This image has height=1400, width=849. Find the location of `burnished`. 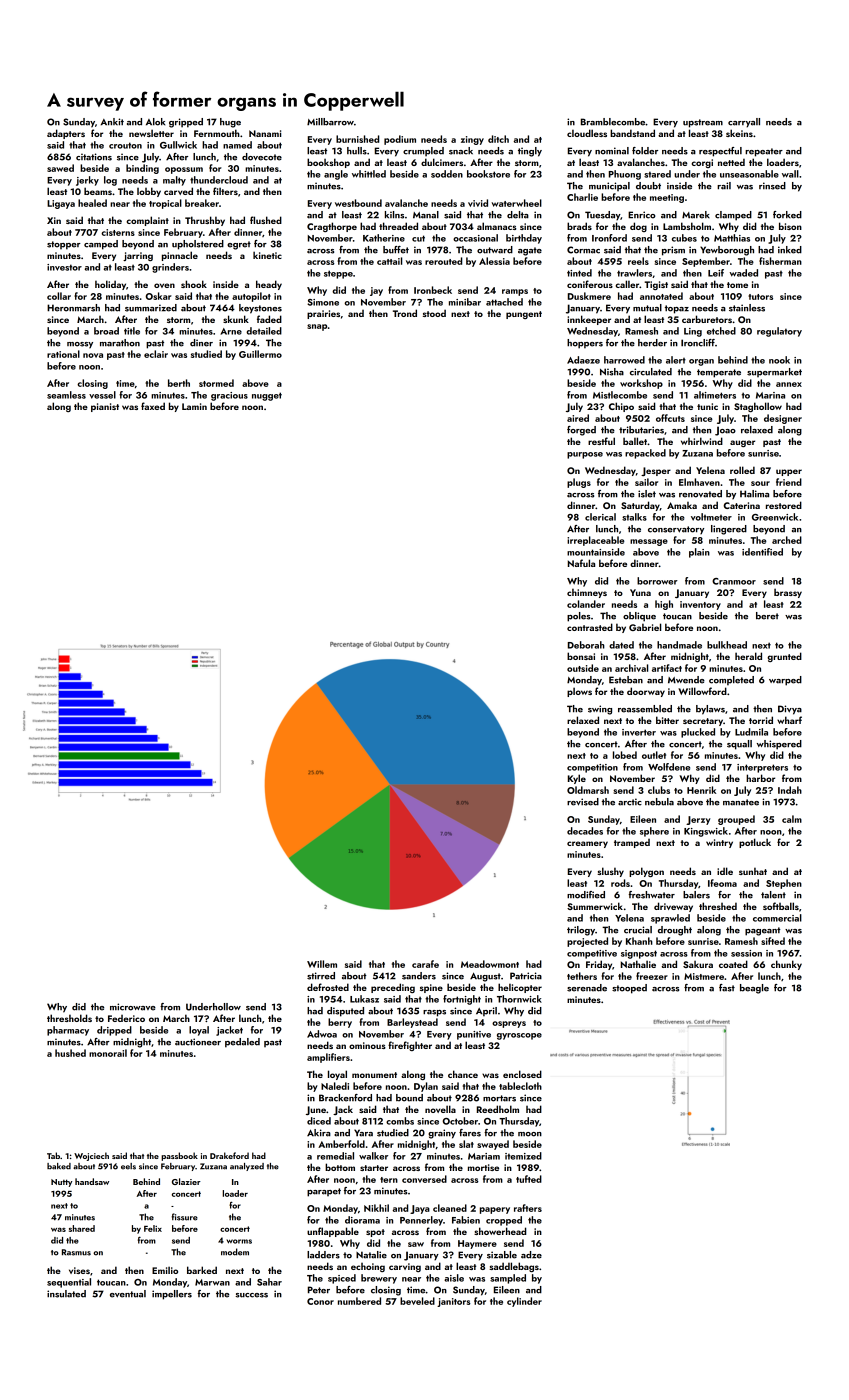

burnished is located at coordinates (357, 139).
